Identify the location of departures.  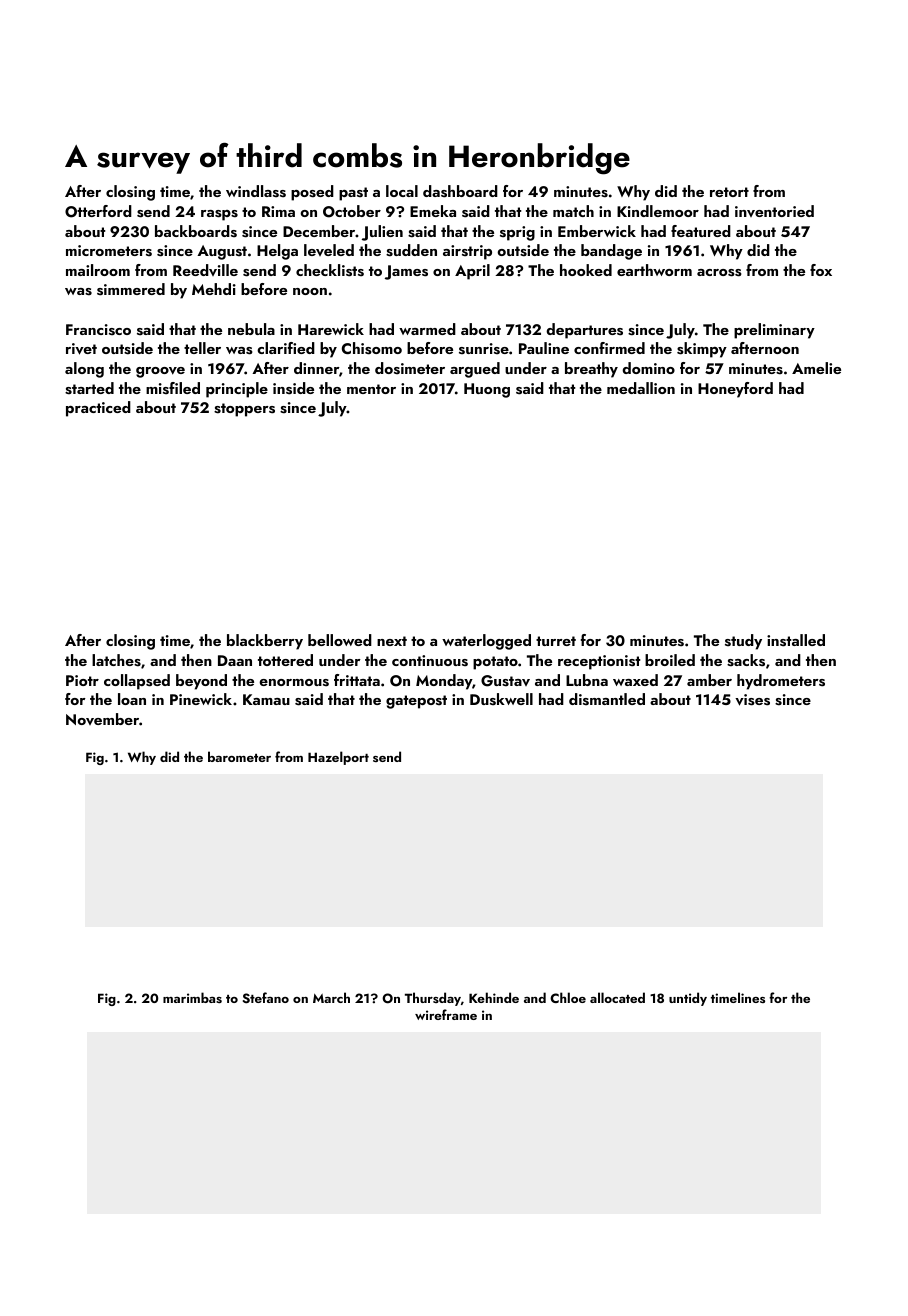
(584, 331).
